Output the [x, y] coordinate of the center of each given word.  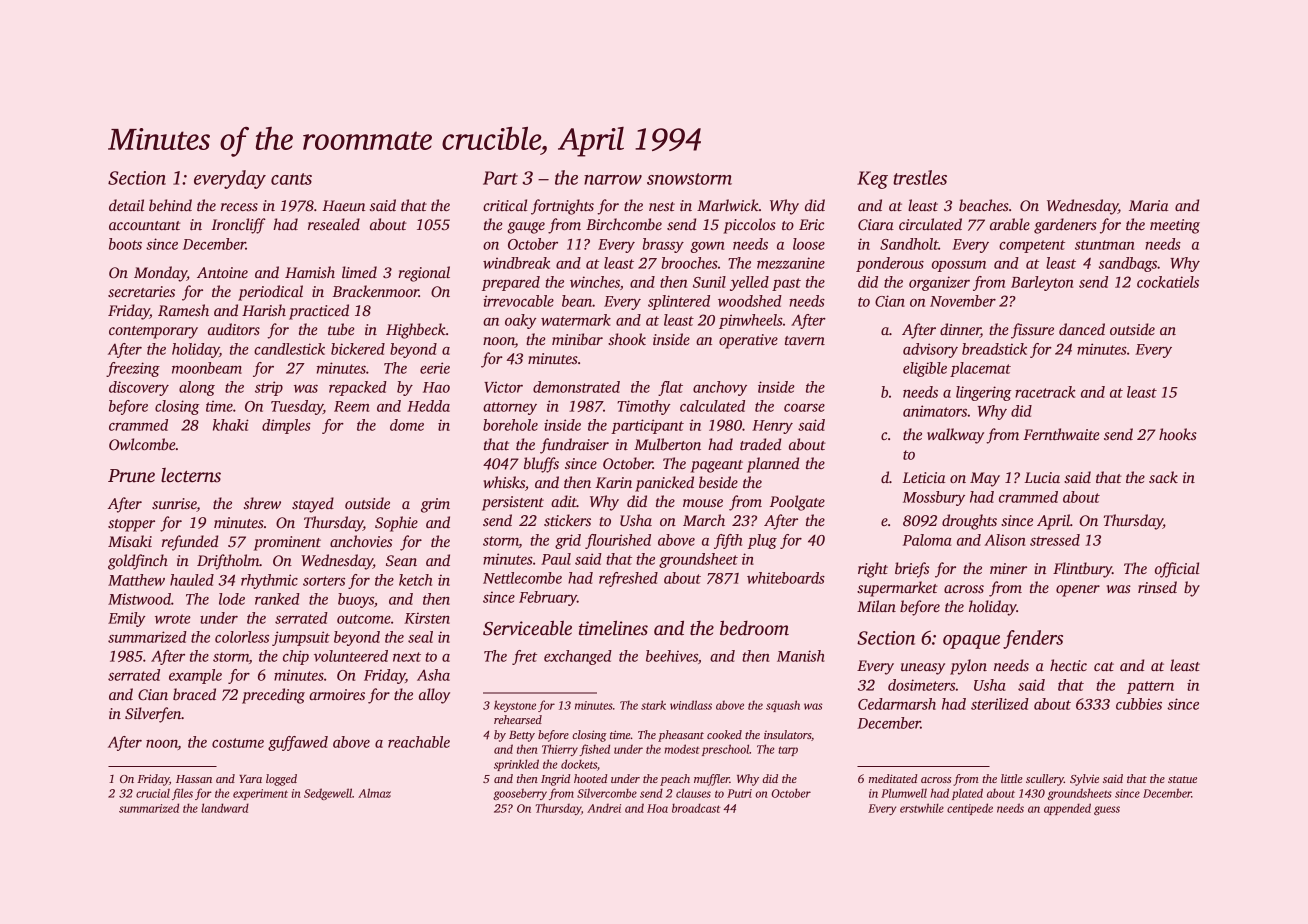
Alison [1004, 540]
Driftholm [228, 562]
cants [291, 179]
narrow [613, 180]
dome [407, 425]
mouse [703, 503]
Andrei [604, 808]
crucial [153, 793]
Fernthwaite [1061, 434]
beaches [984, 205]
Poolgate [797, 503]
